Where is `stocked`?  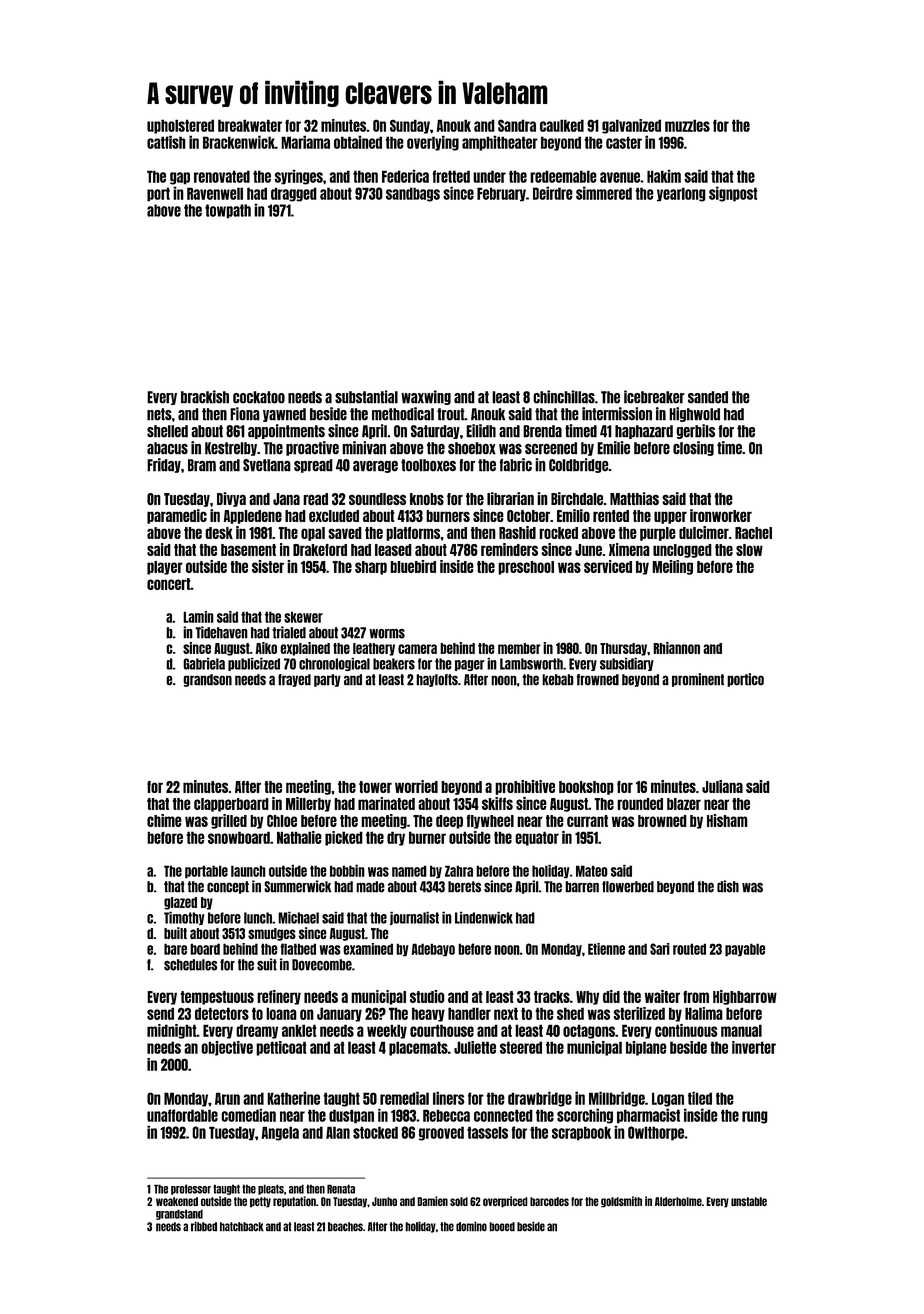 stocked is located at coordinates (375, 1132).
